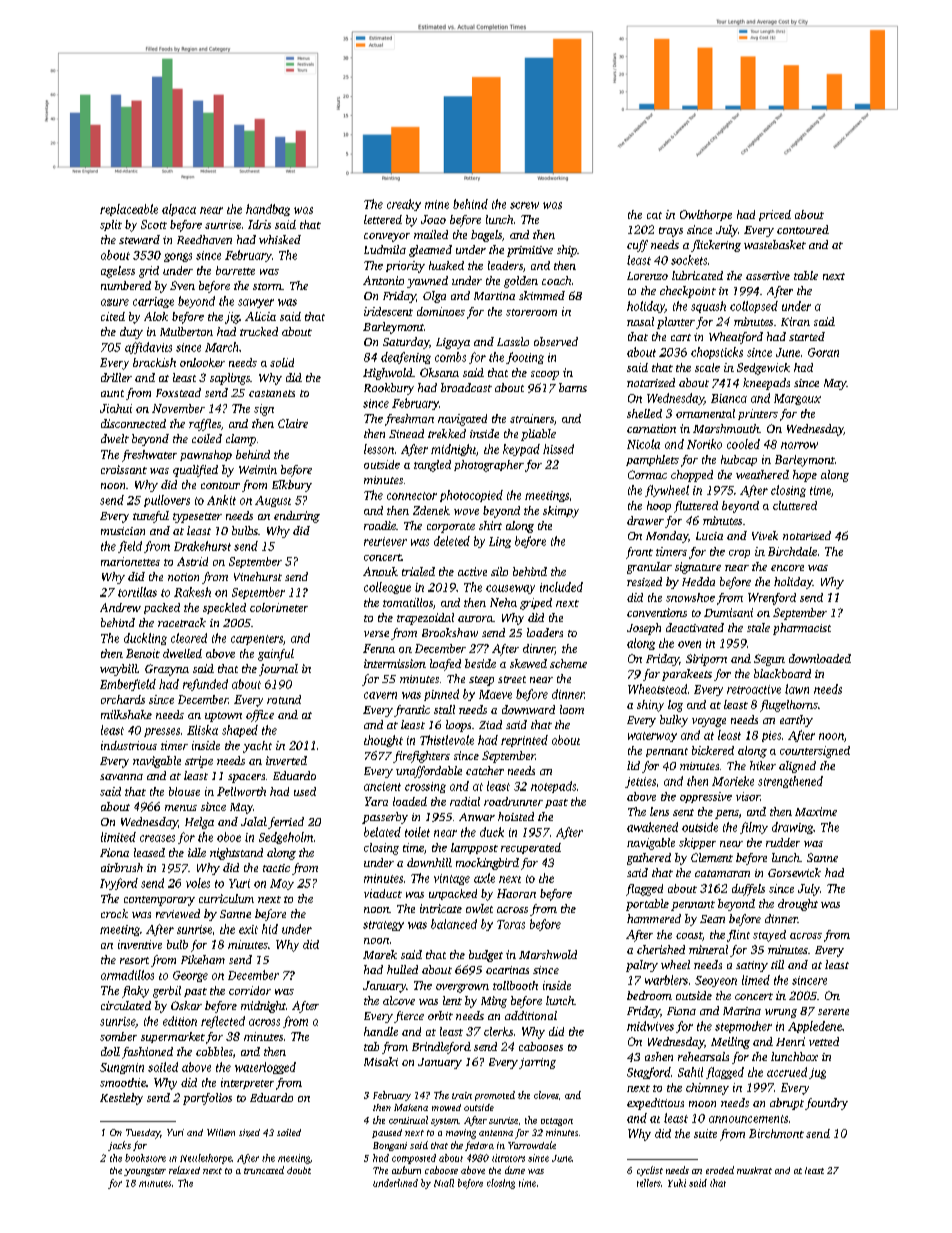  Describe the element at coordinates (282, 362) in the image. I see `solid` at that location.
